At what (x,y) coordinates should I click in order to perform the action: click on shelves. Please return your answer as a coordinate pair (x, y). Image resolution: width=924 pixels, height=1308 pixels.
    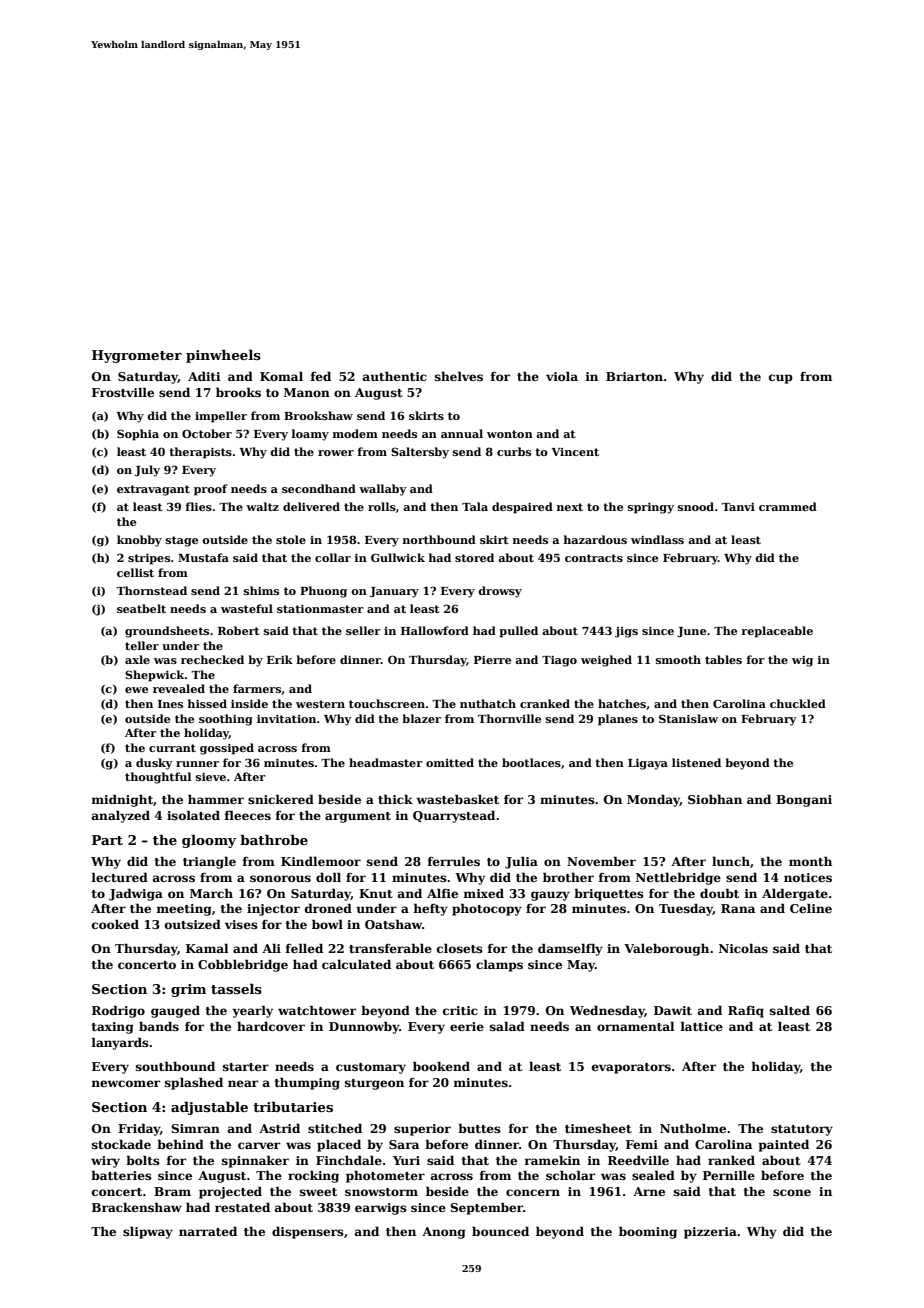
    Looking at the image, I should click on (459, 376).
